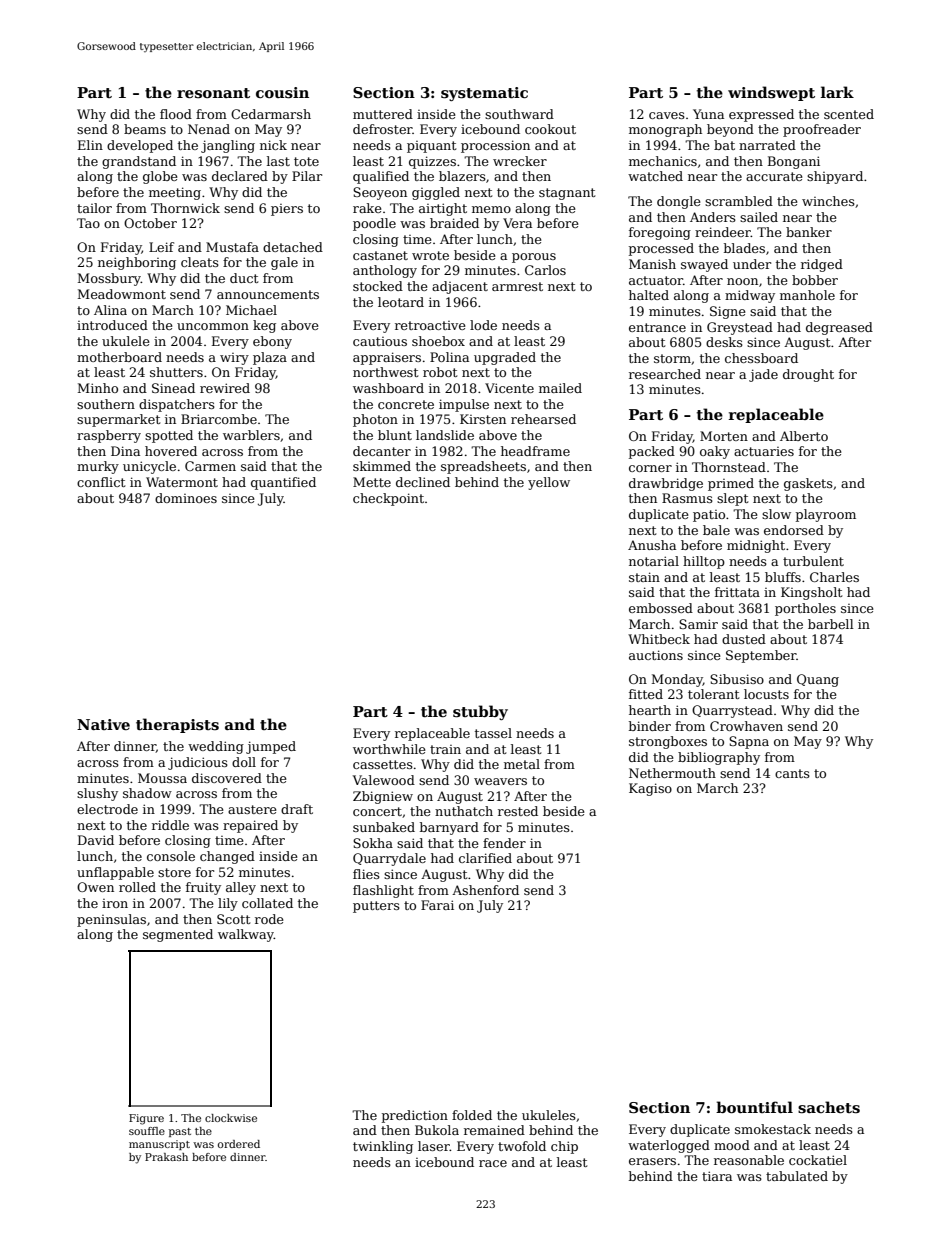 This image has width=952, height=1233. What do you see at coordinates (484, 94) in the image?
I see `systematic` at bounding box center [484, 94].
